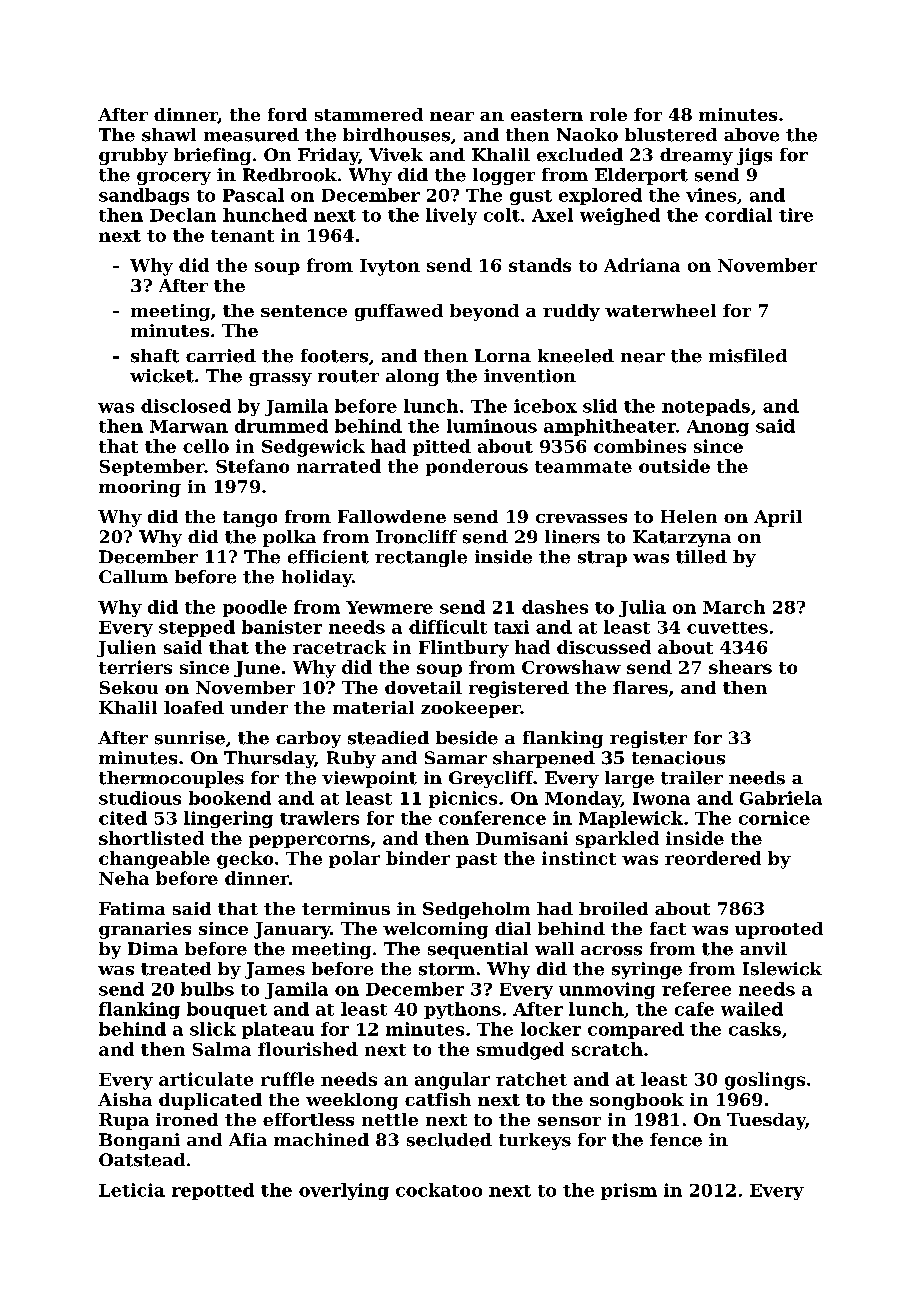 This screenshot has height=1308, width=924. Describe the element at coordinates (751, 135) in the screenshot. I see `above` at that location.
